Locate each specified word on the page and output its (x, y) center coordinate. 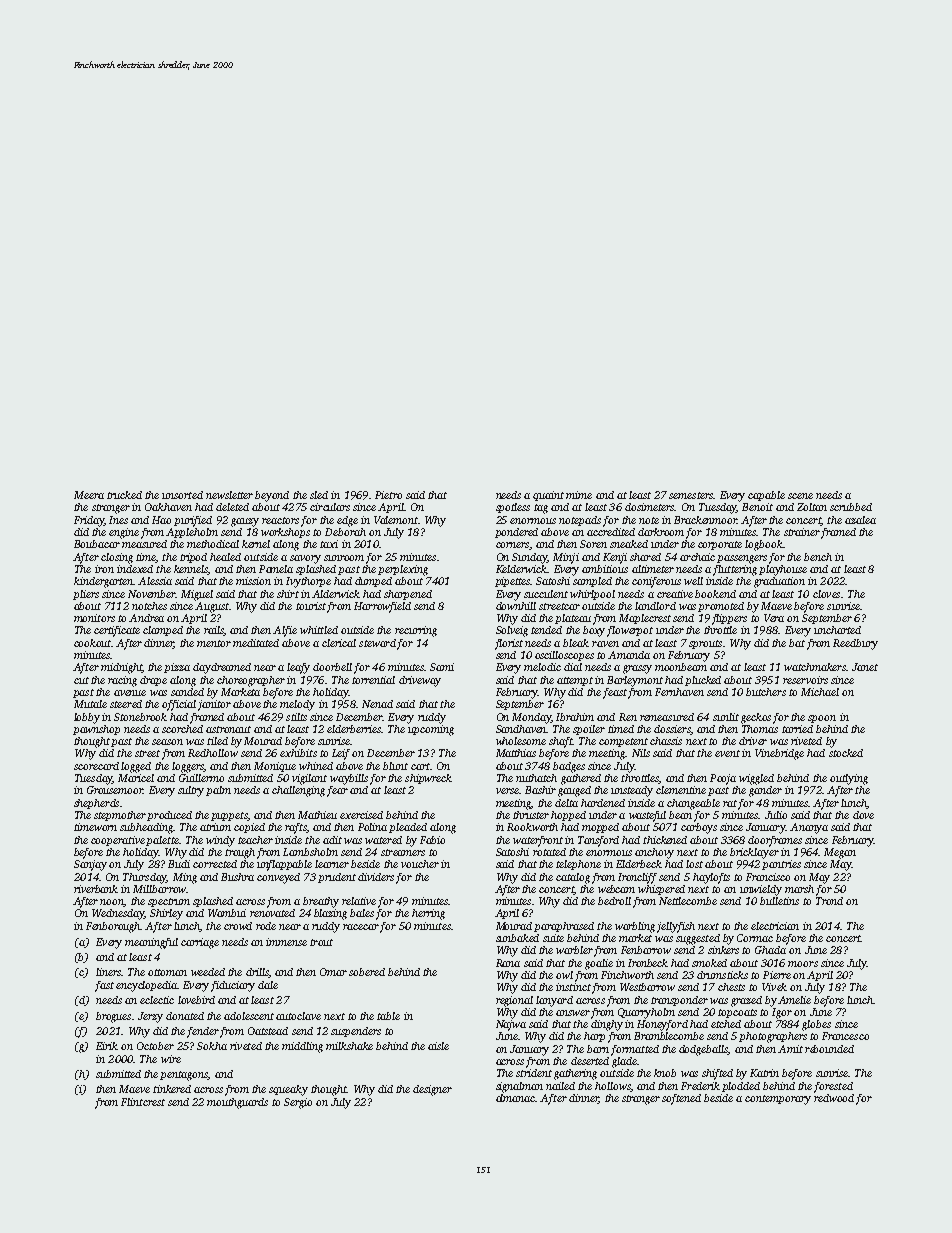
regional (514, 1001)
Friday (89, 521)
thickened (665, 840)
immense (286, 942)
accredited (611, 532)
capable (766, 496)
